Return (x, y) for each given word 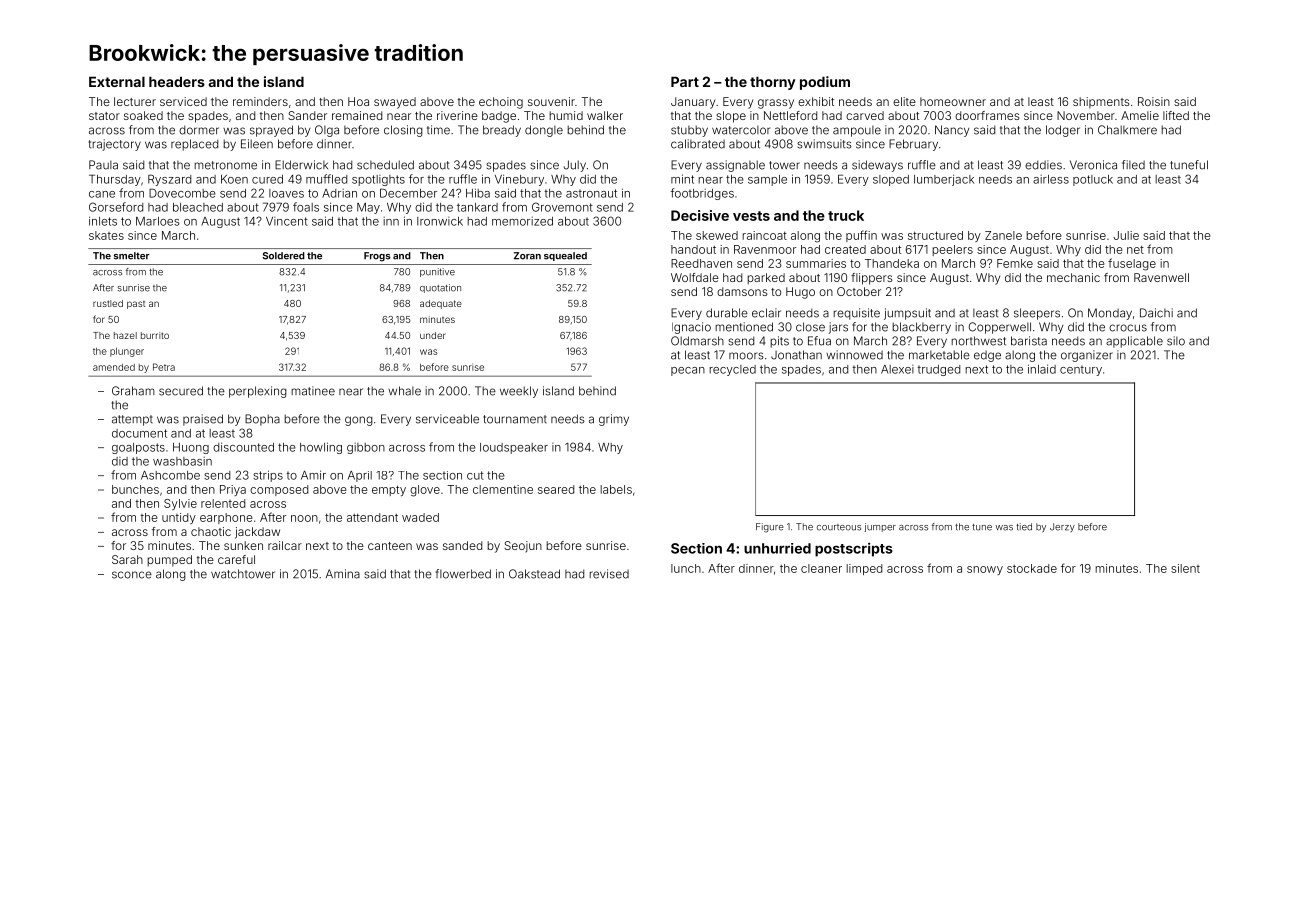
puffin (861, 236)
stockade (1032, 568)
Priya (233, 490)
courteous (839, 527)
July (575, 166)
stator (104, 116)
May (368, 208)
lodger (1063, 131)
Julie (1126, 235)
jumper (880, 527)
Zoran (527, 256)
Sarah (127, 559)
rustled (108, 303)
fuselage (1132, 264)
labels (616, 489)
